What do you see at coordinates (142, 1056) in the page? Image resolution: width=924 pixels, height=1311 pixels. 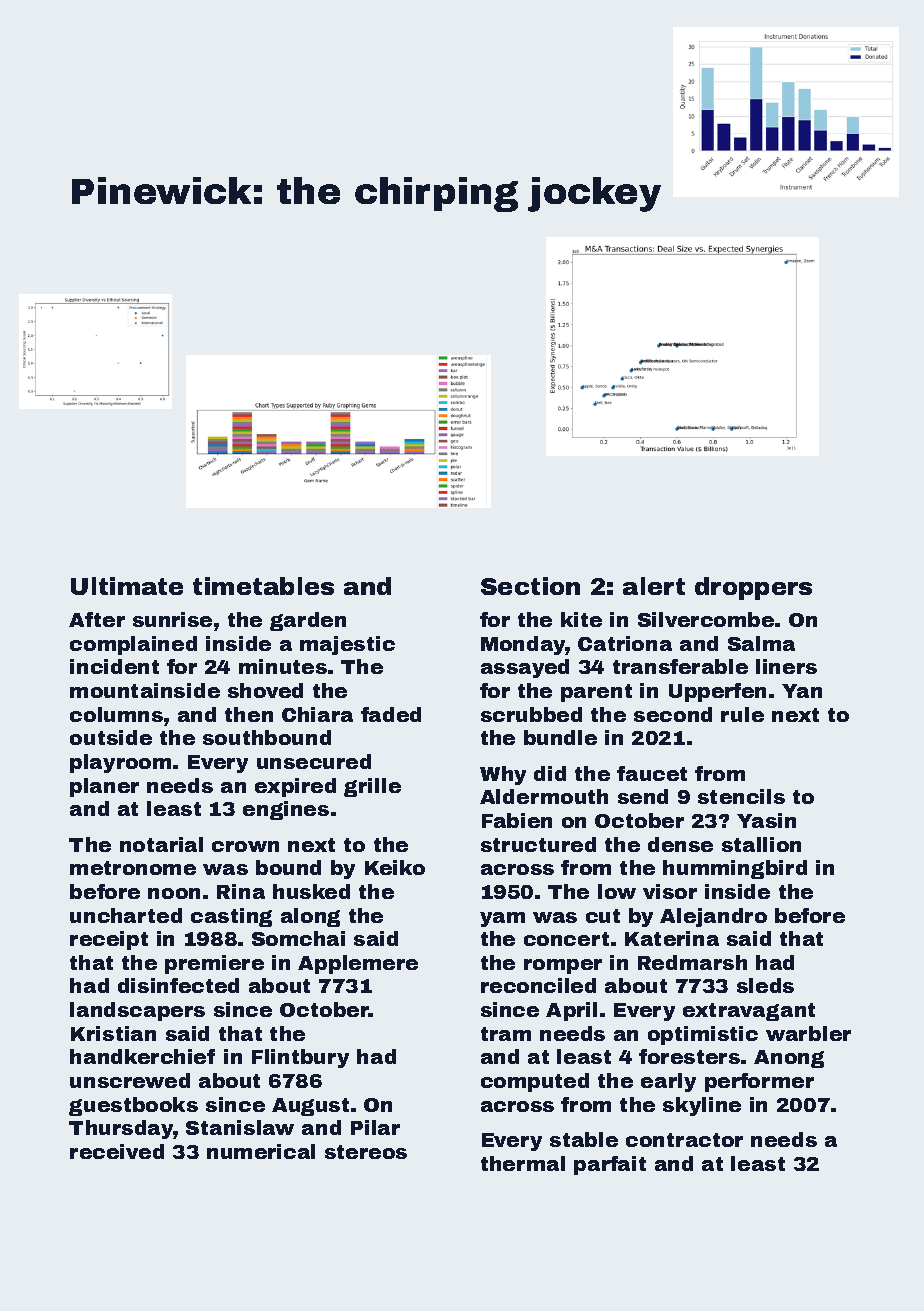 I see `handkerchief` at bounding box center [142, 1056].
